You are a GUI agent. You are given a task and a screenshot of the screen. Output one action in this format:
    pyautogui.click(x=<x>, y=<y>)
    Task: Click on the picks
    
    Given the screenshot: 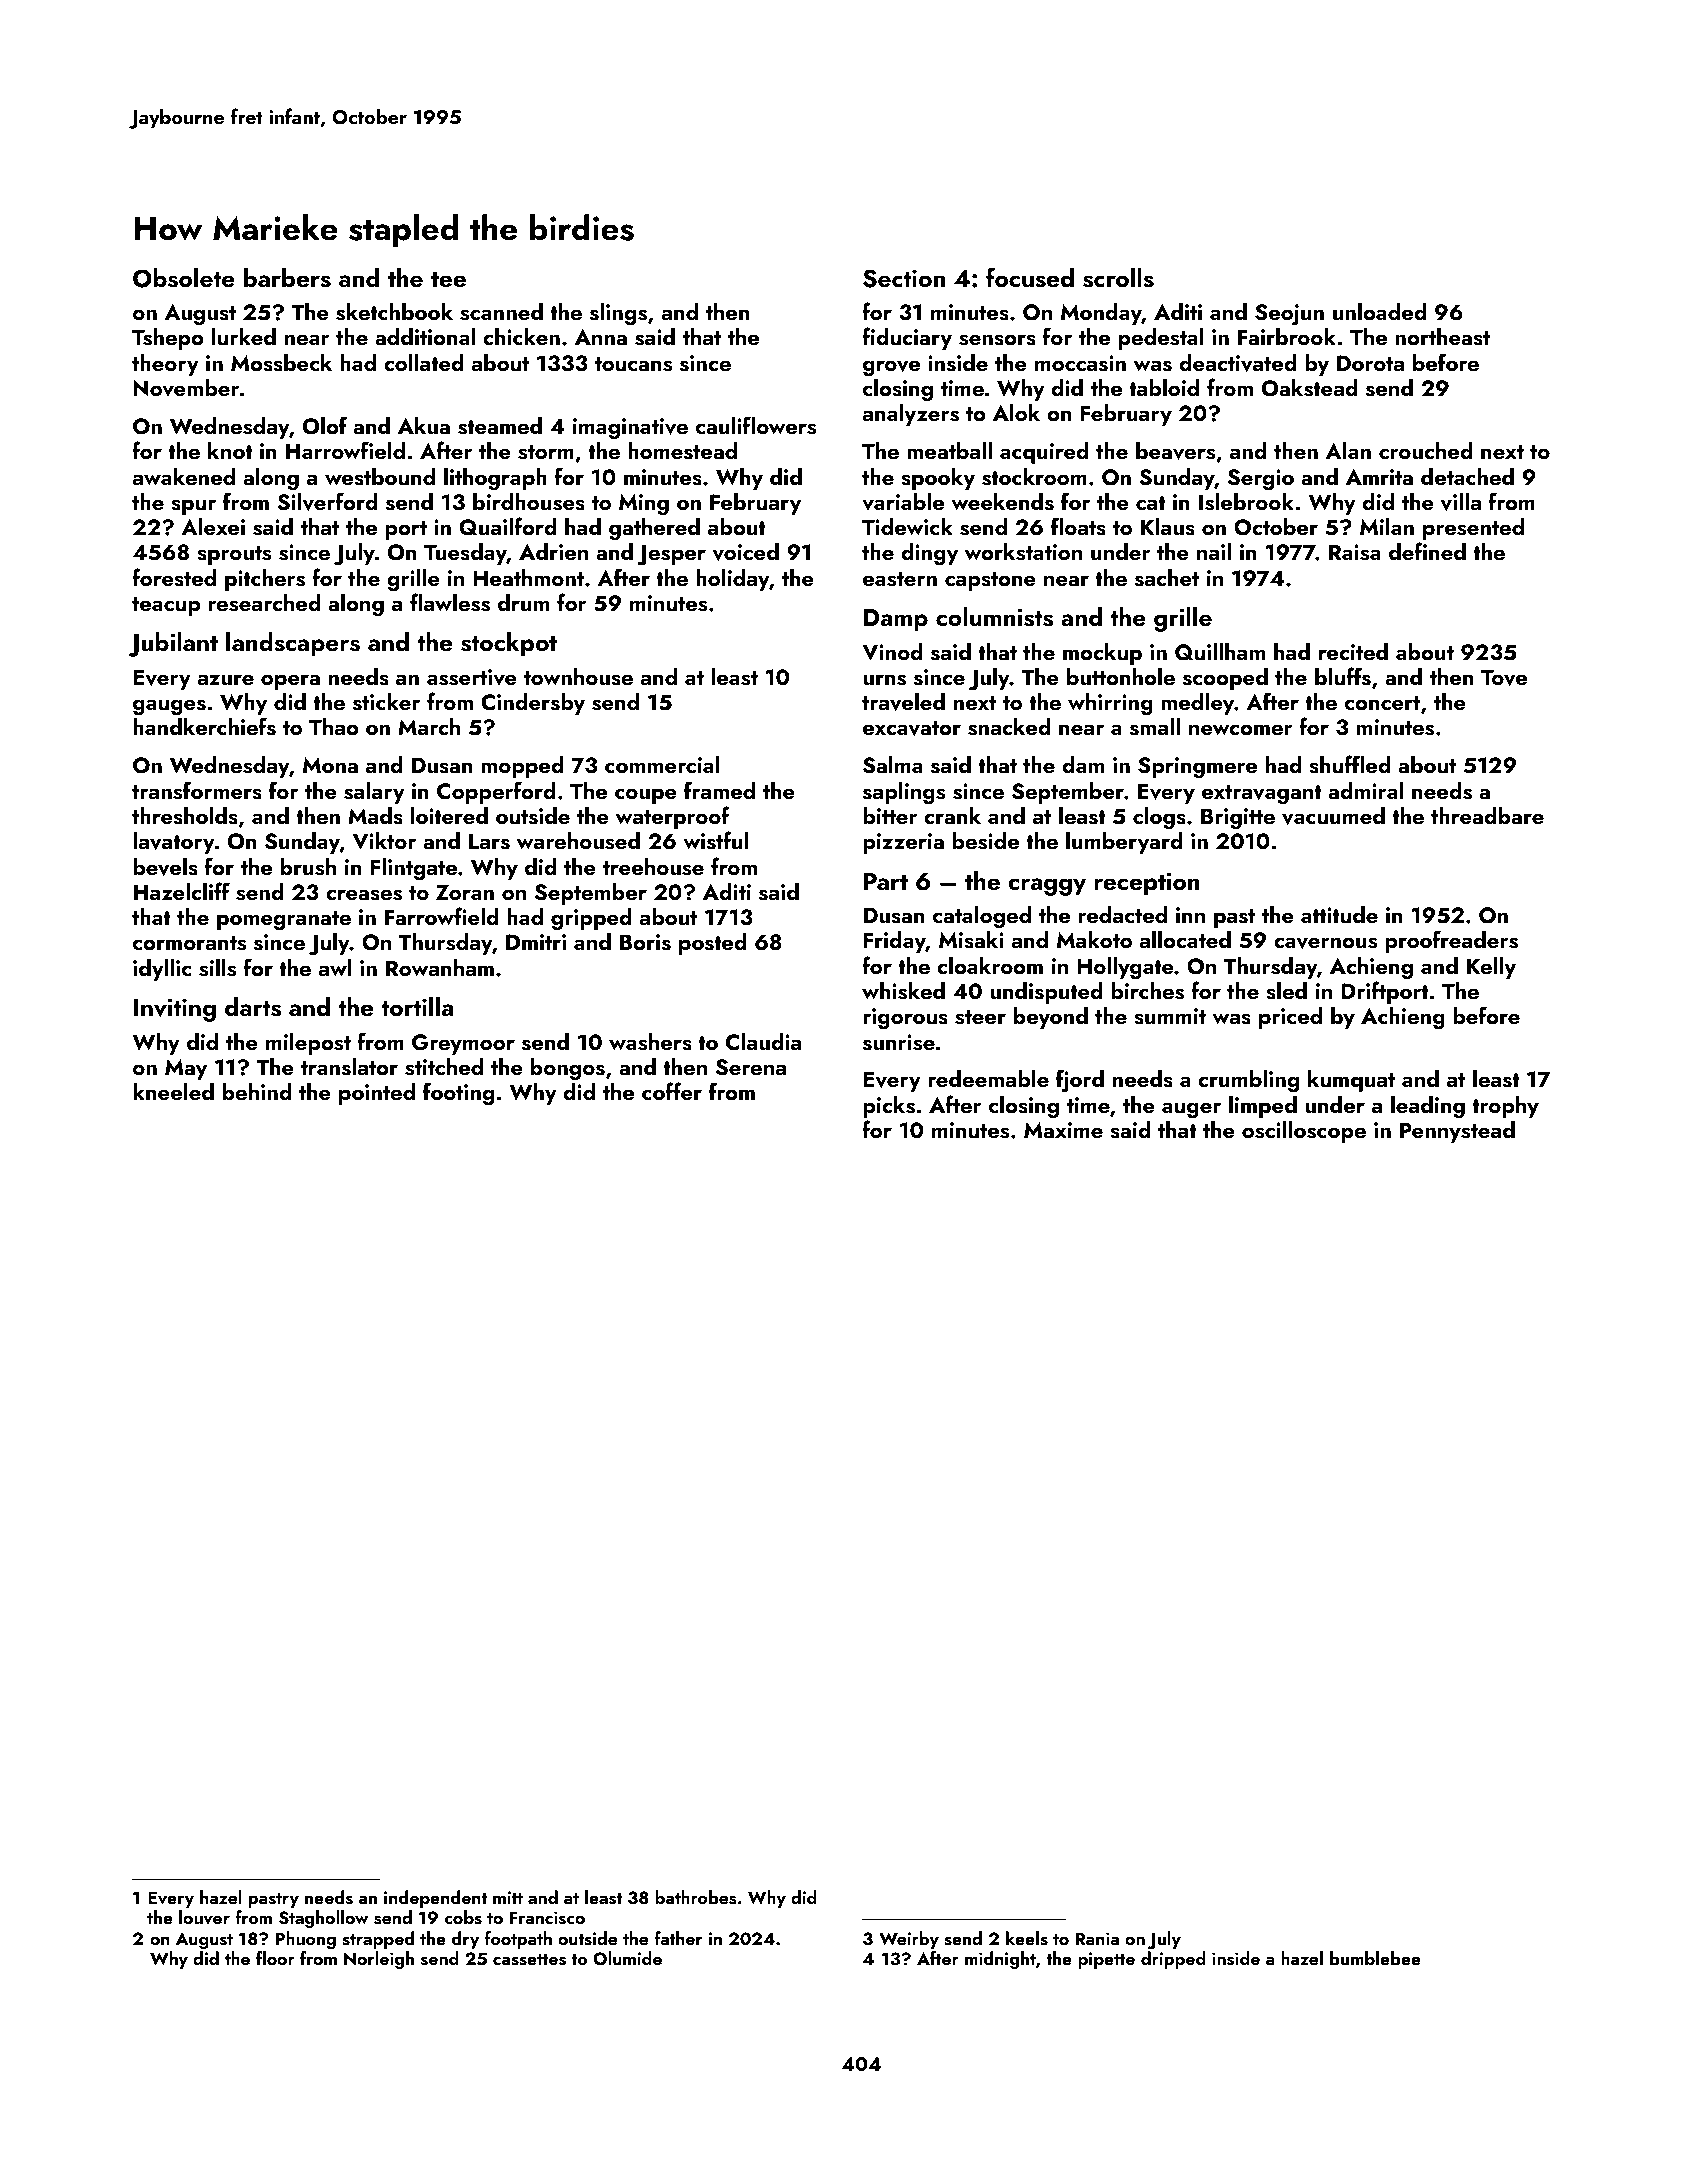 What is the action you would take?
    pyautogui.click(x=889, y=1107)
